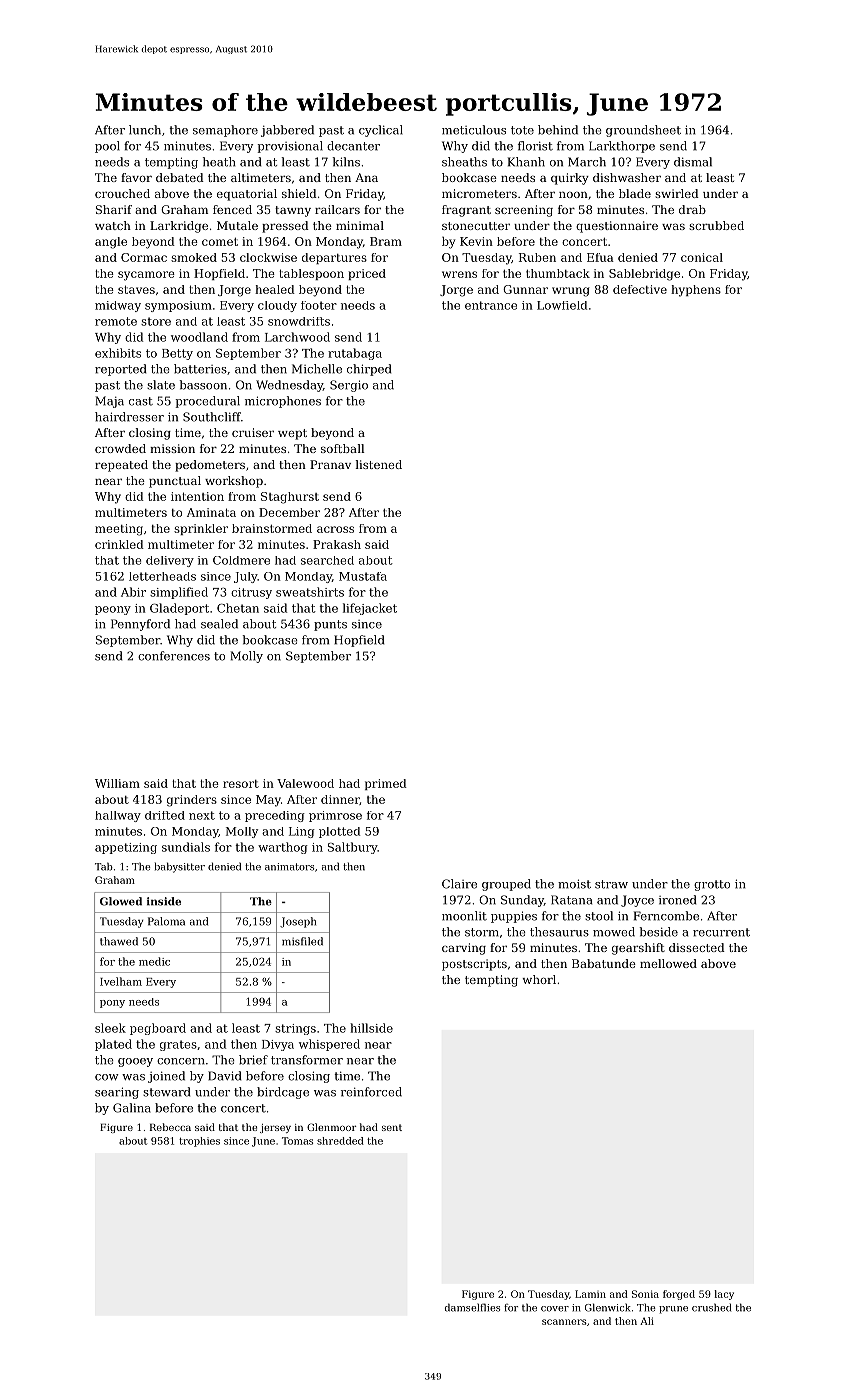  Describe the element at coordinates (696, 291) in the page. I see `hyphens` at that location.
